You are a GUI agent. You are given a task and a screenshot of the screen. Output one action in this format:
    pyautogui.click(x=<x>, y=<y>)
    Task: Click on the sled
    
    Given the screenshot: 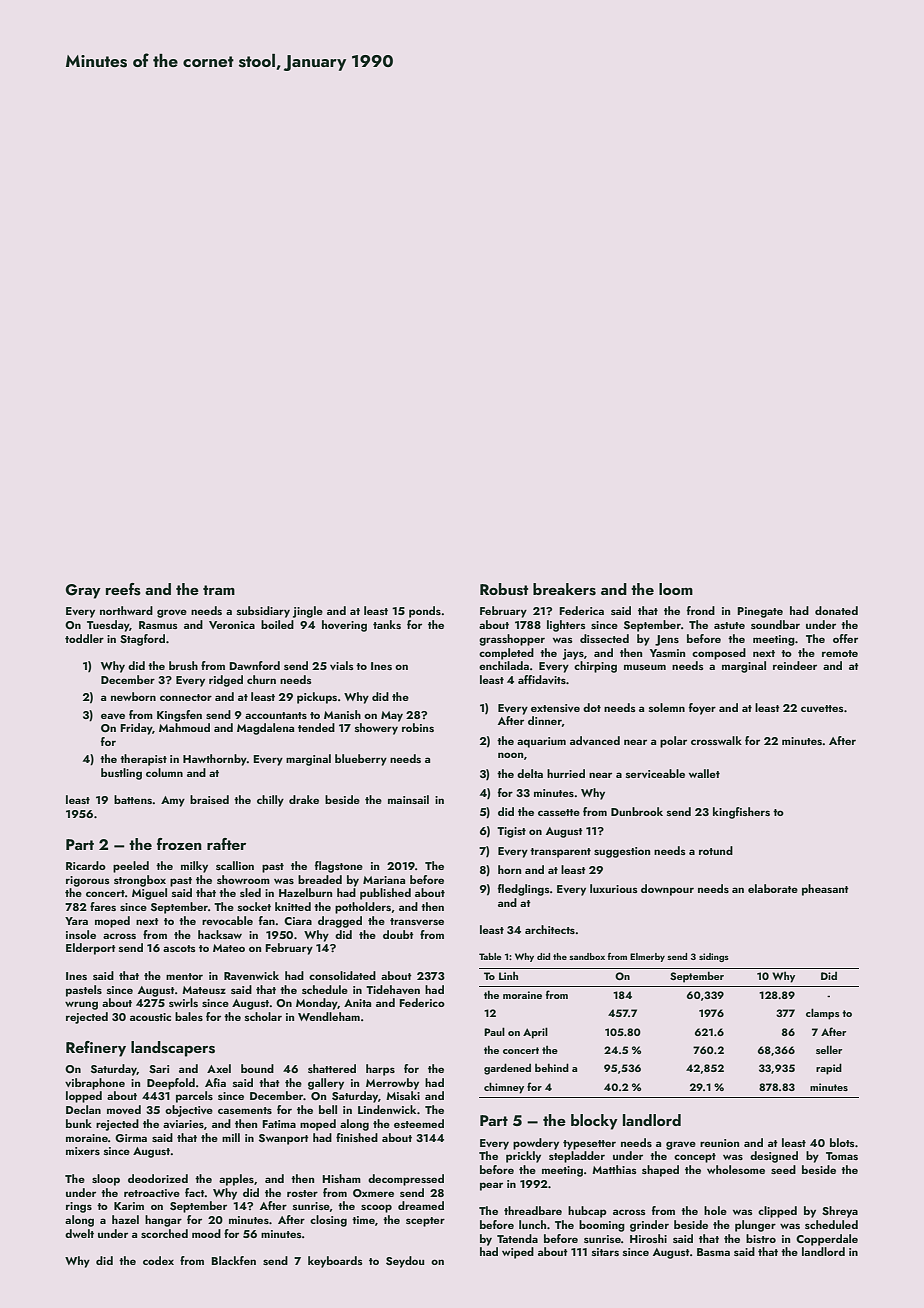 What is the action you would take?
    pyautogui.click(x=250, y=892)
